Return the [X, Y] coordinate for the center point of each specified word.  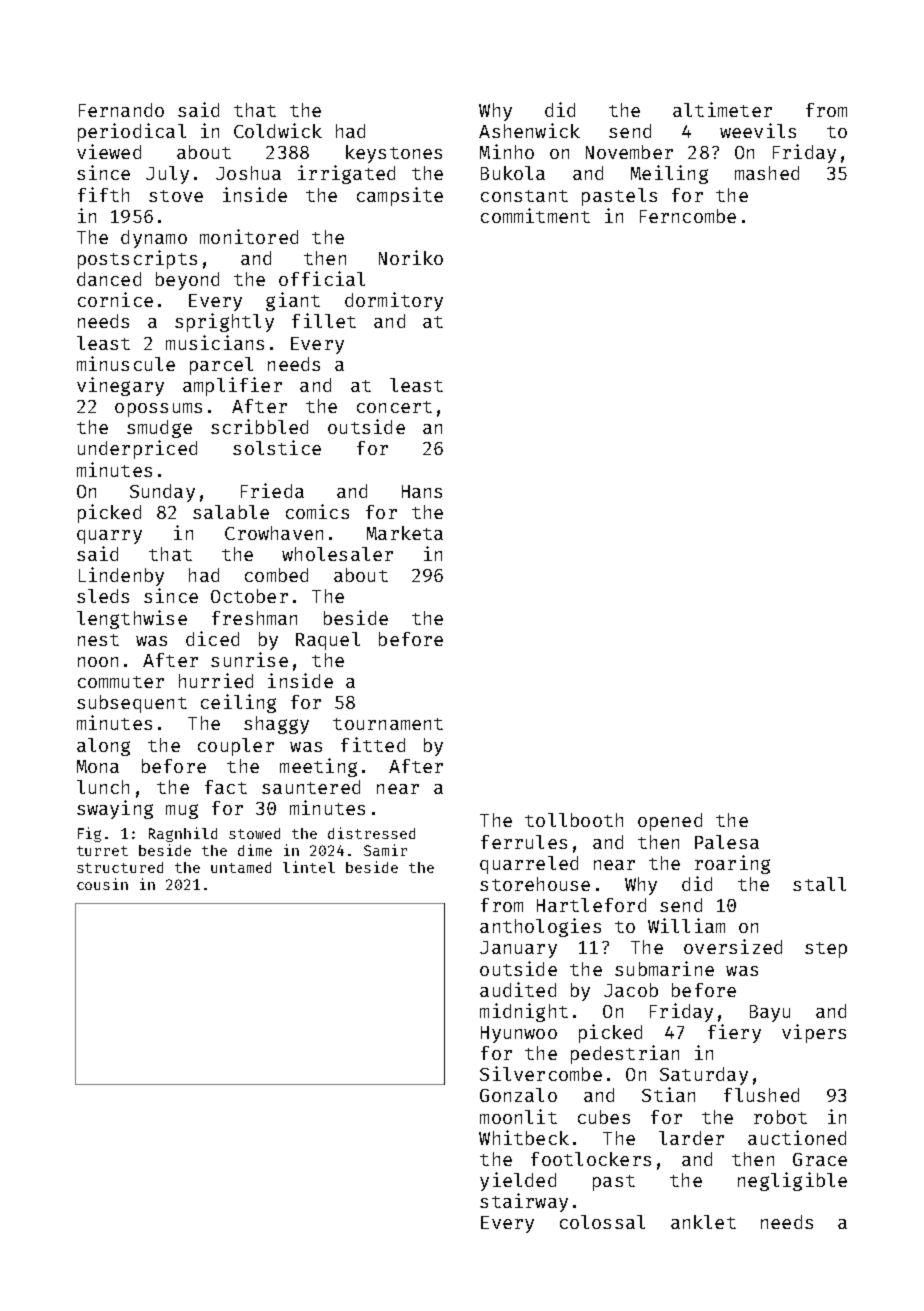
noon [98, 662]
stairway [524, 1202]
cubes [604, 1117]
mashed [767, 173]
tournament [388, 724]
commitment [535, 215]
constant [524, 196]
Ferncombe [688, 216]
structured [120, 867]
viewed [109, 151]
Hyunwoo [519, 1034]
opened [670, 822]
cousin [102, 884]
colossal [602, 1222]
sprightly [224, 322]
